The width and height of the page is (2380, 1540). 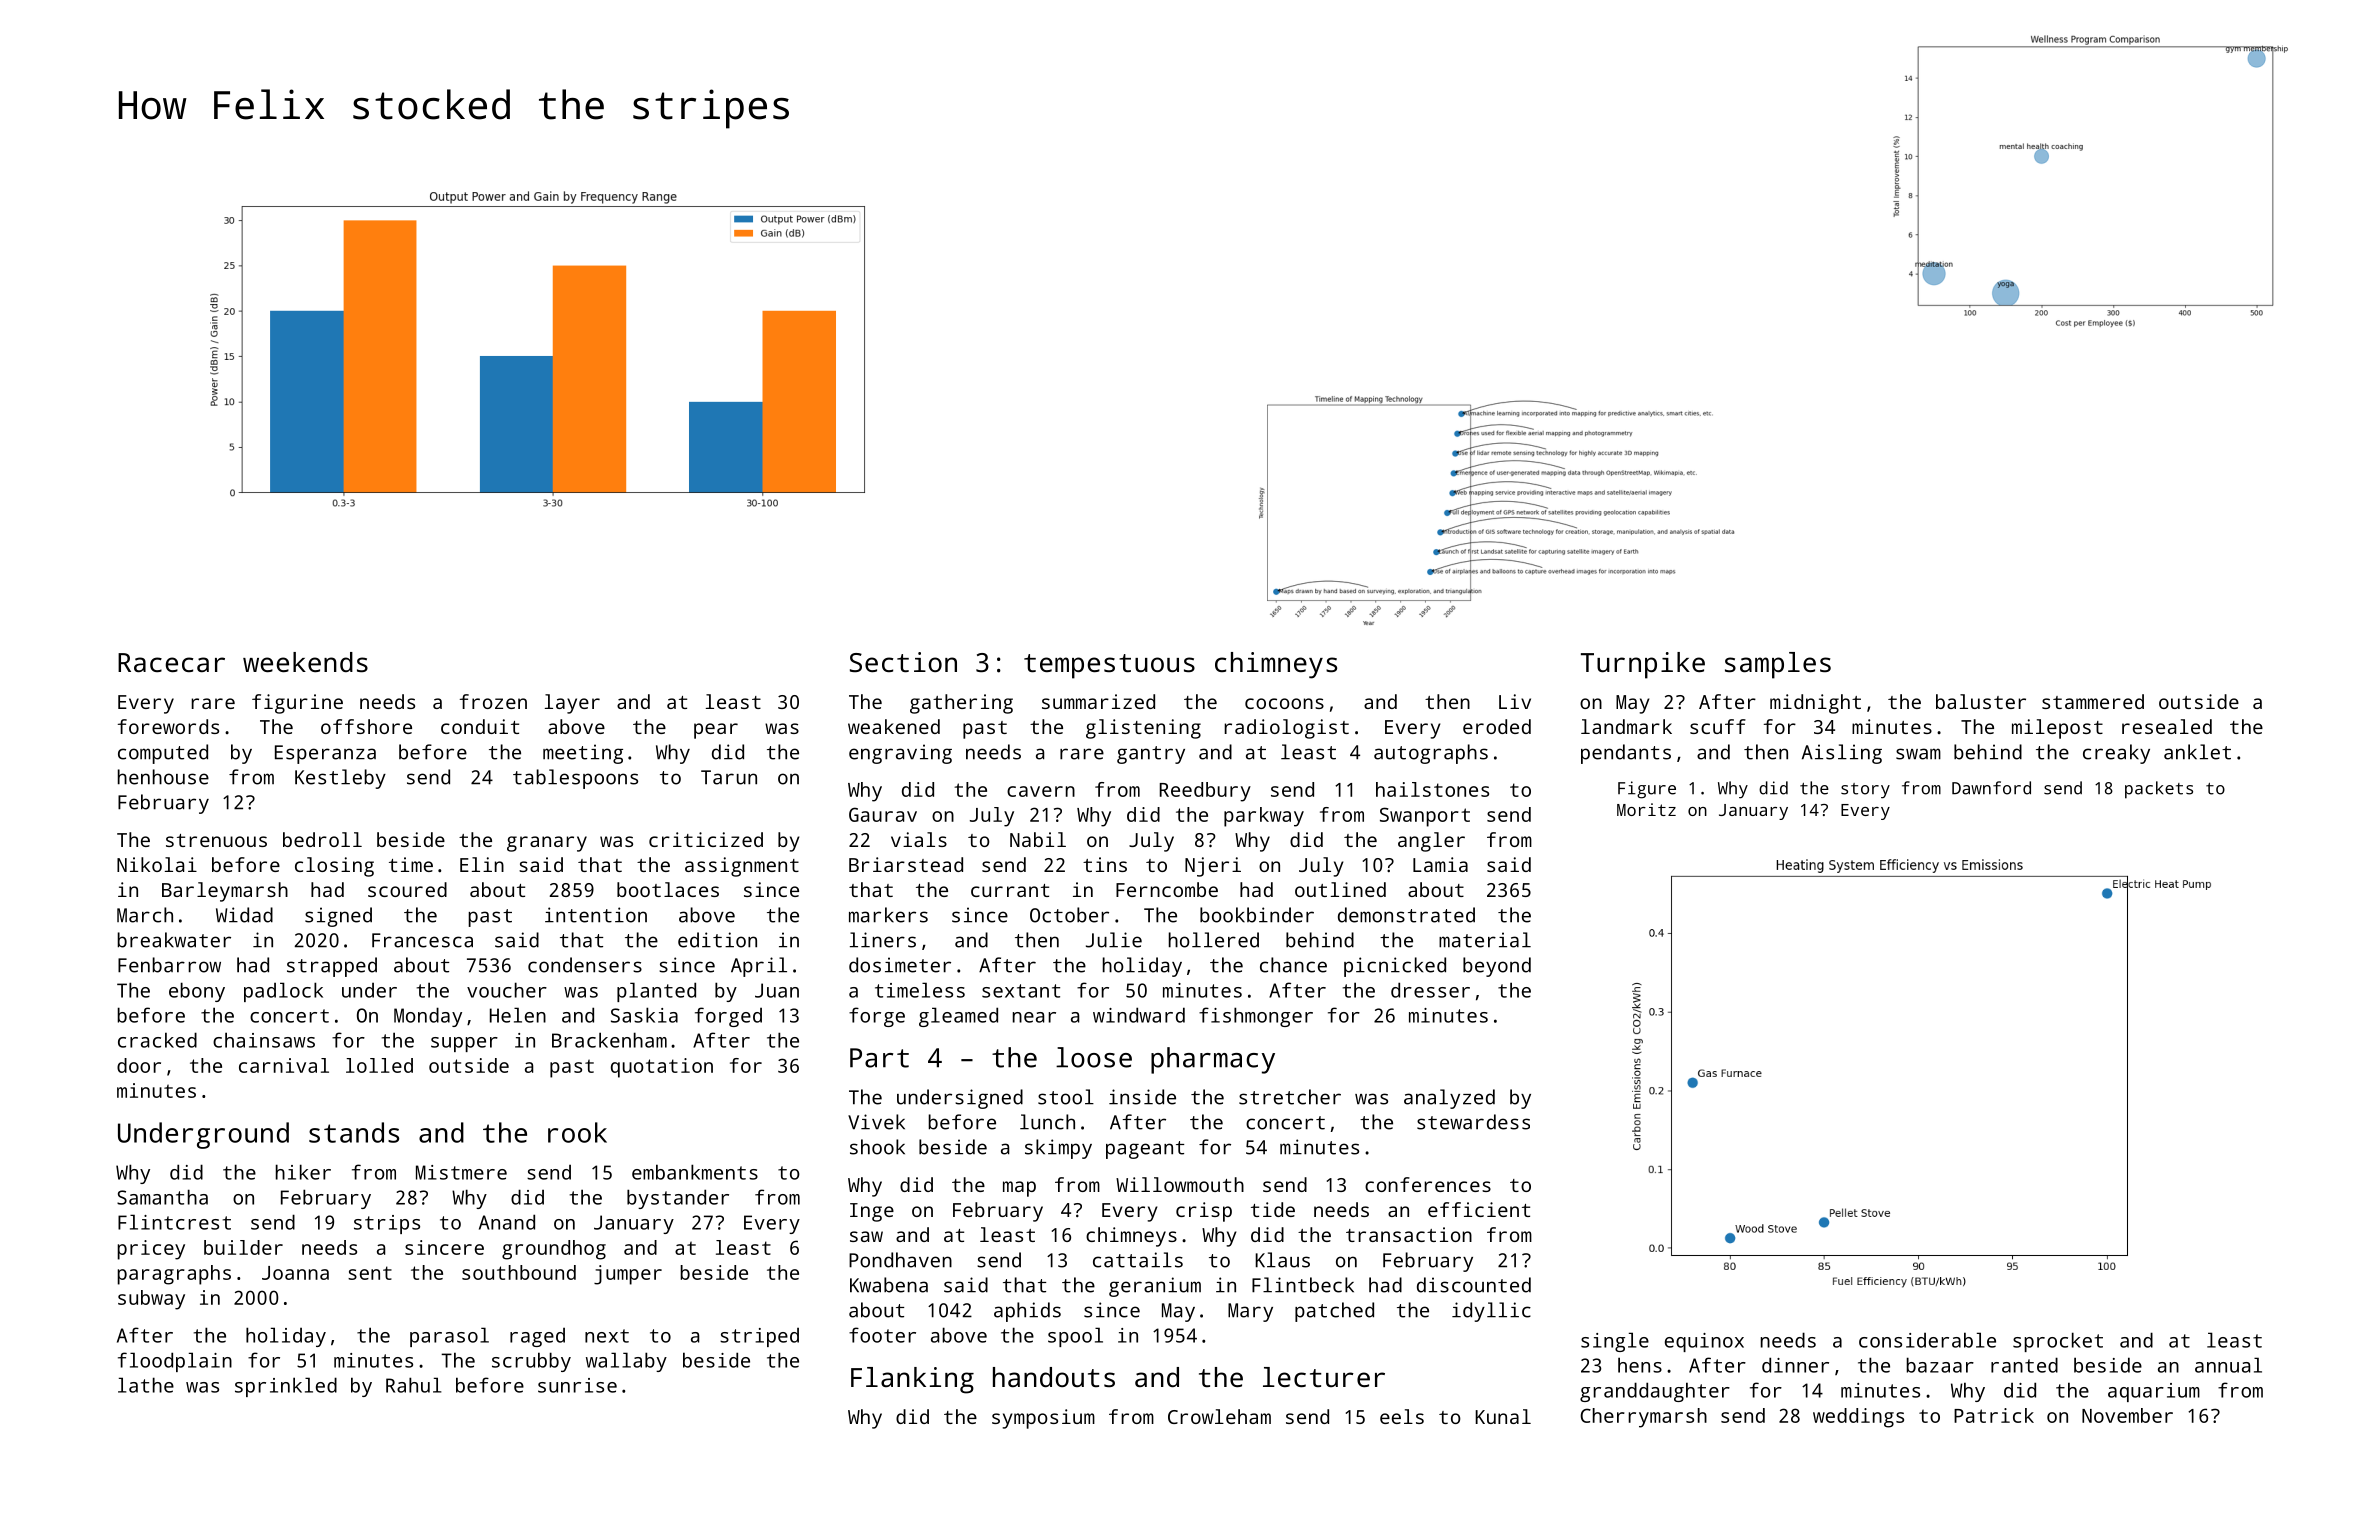 What do you see at coordinates (171, 662) in the page?
I see `Racecar` at bounding box center [171, 662].
